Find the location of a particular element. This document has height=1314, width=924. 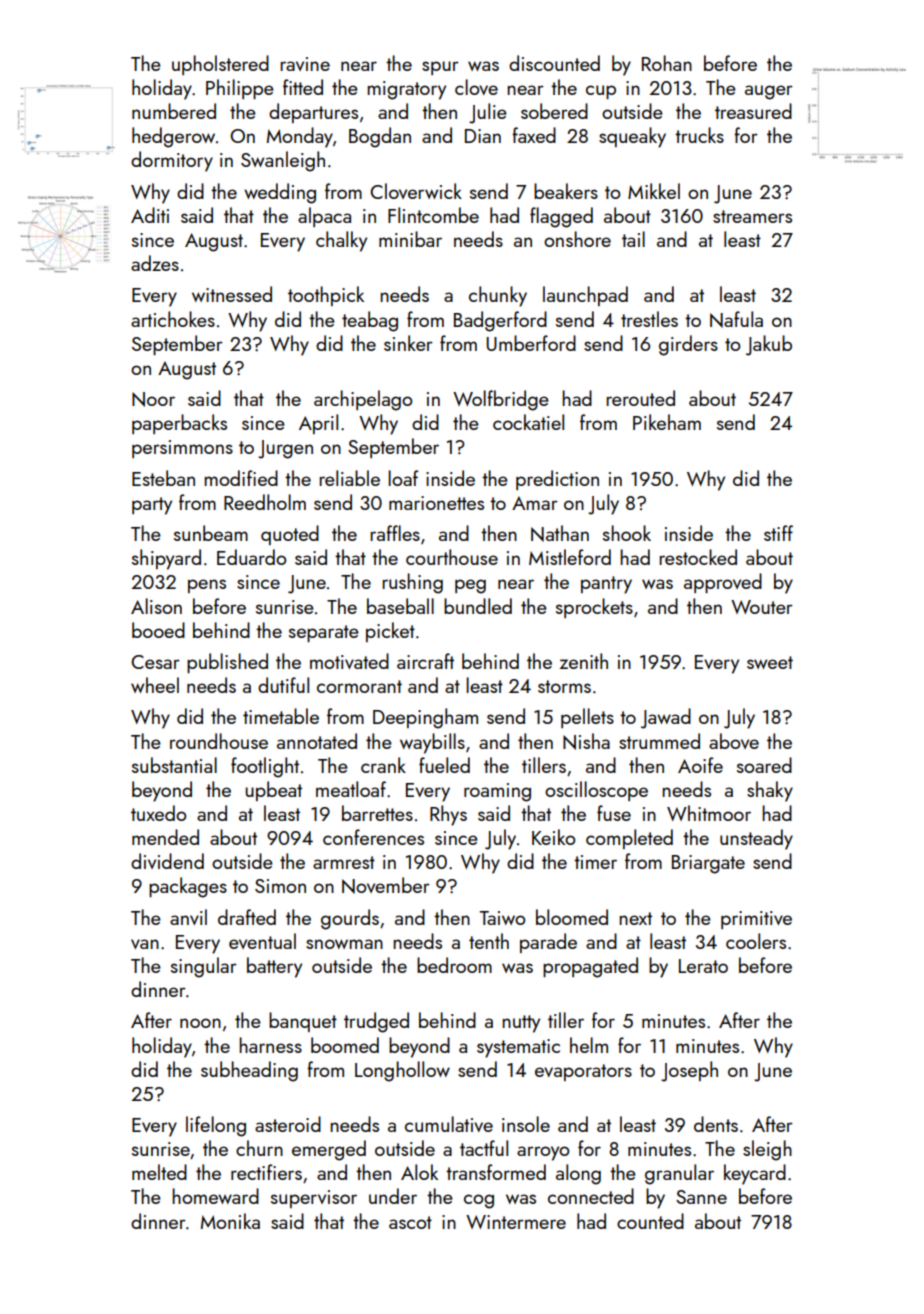

Nisha is located at coordinates (586, 741).
